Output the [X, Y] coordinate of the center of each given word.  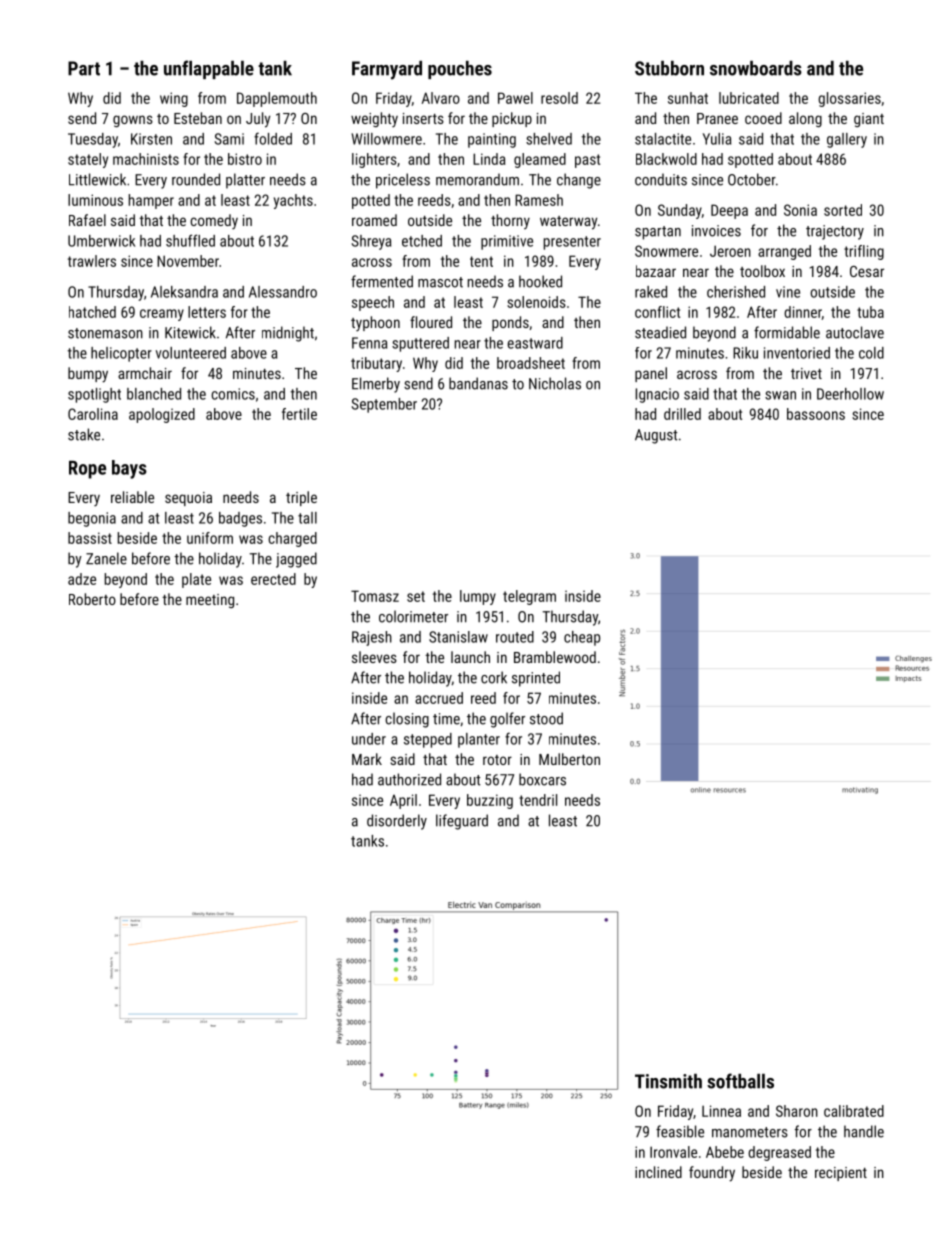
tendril [538, 800]
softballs [740, 1081]
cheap [582, 638]
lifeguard [462, 822]
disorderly [397, 822]
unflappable [209, 69]
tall [307, 518]
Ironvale [673, 1152]
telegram [529, 597]
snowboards [756, 68]
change [579, 181]
